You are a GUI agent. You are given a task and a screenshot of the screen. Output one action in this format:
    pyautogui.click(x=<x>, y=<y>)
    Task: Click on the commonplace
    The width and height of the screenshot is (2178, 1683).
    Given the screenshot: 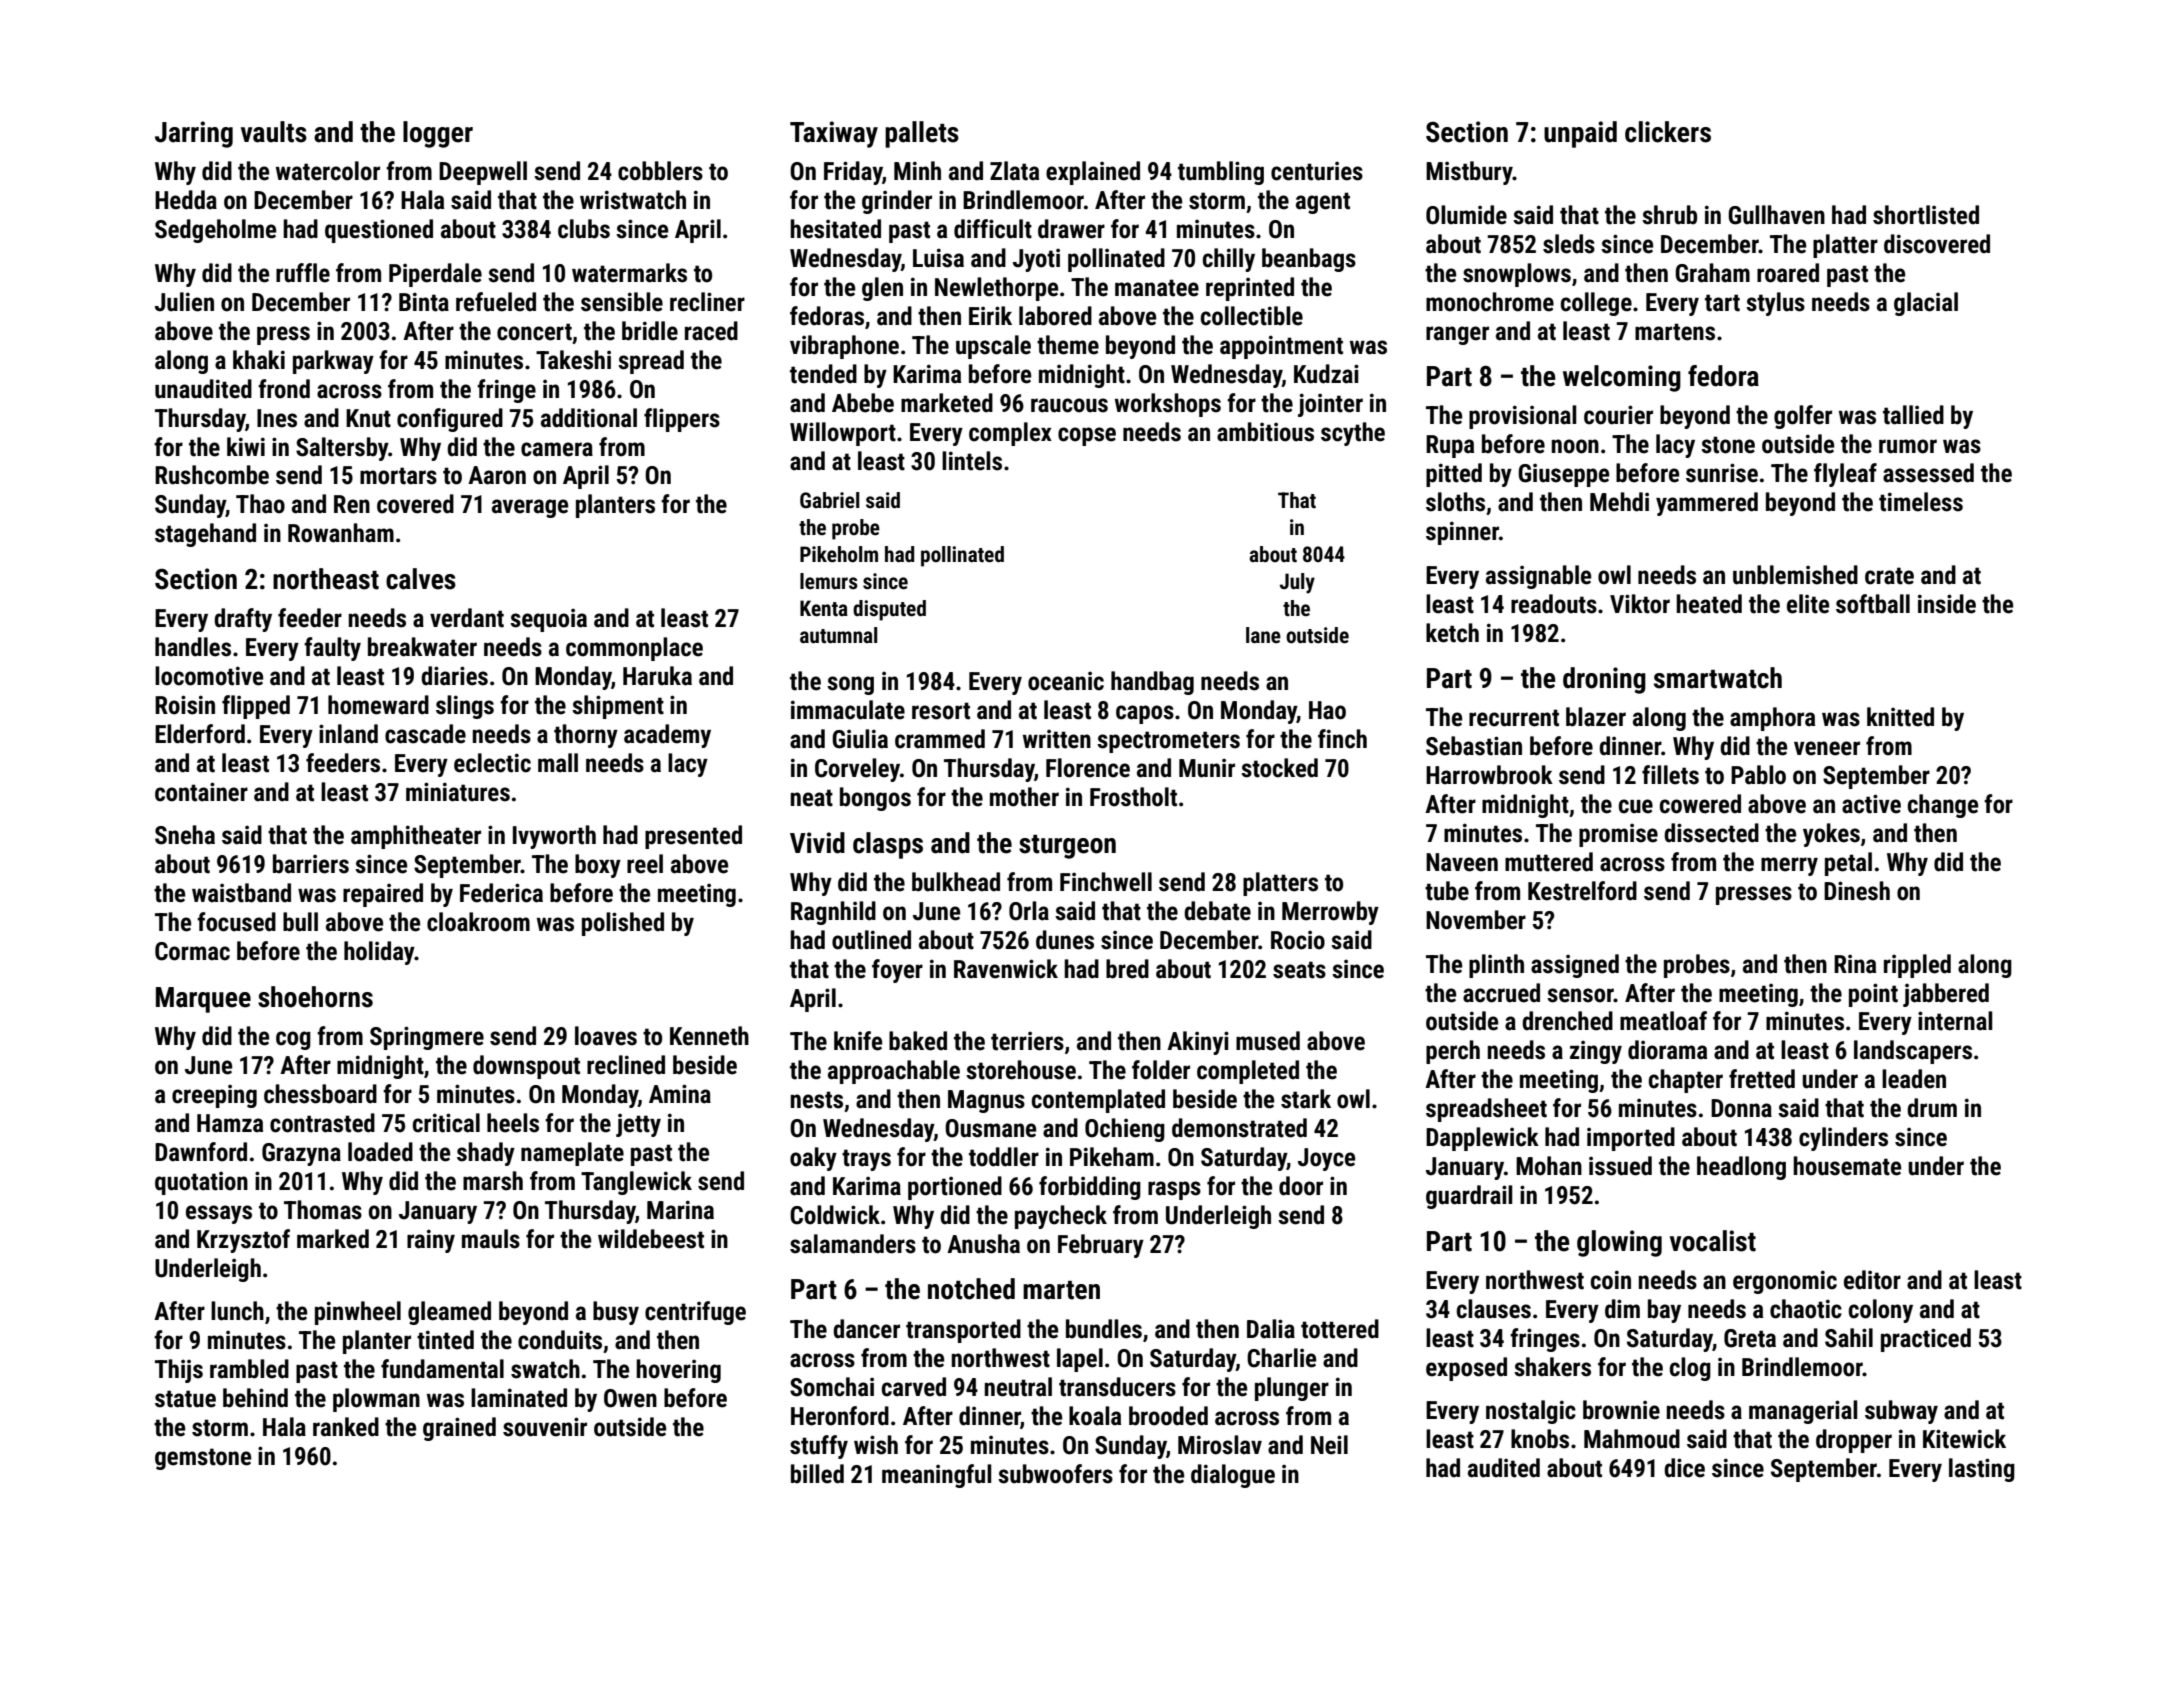 What is the action you would take?
    pyautogui.click(x=634, y=649)
